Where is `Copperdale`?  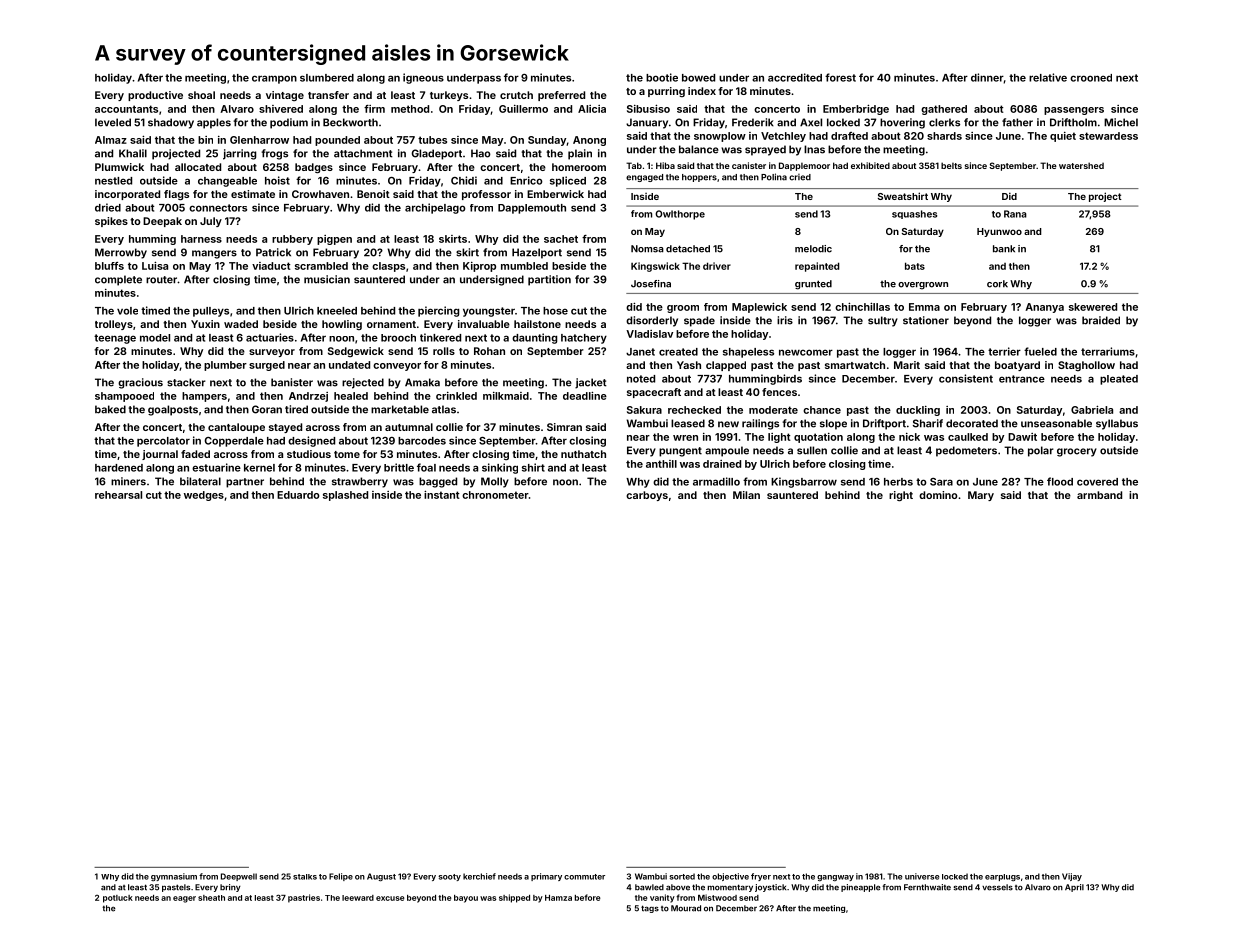
Copperdale is located at coordinates (234, 442).
